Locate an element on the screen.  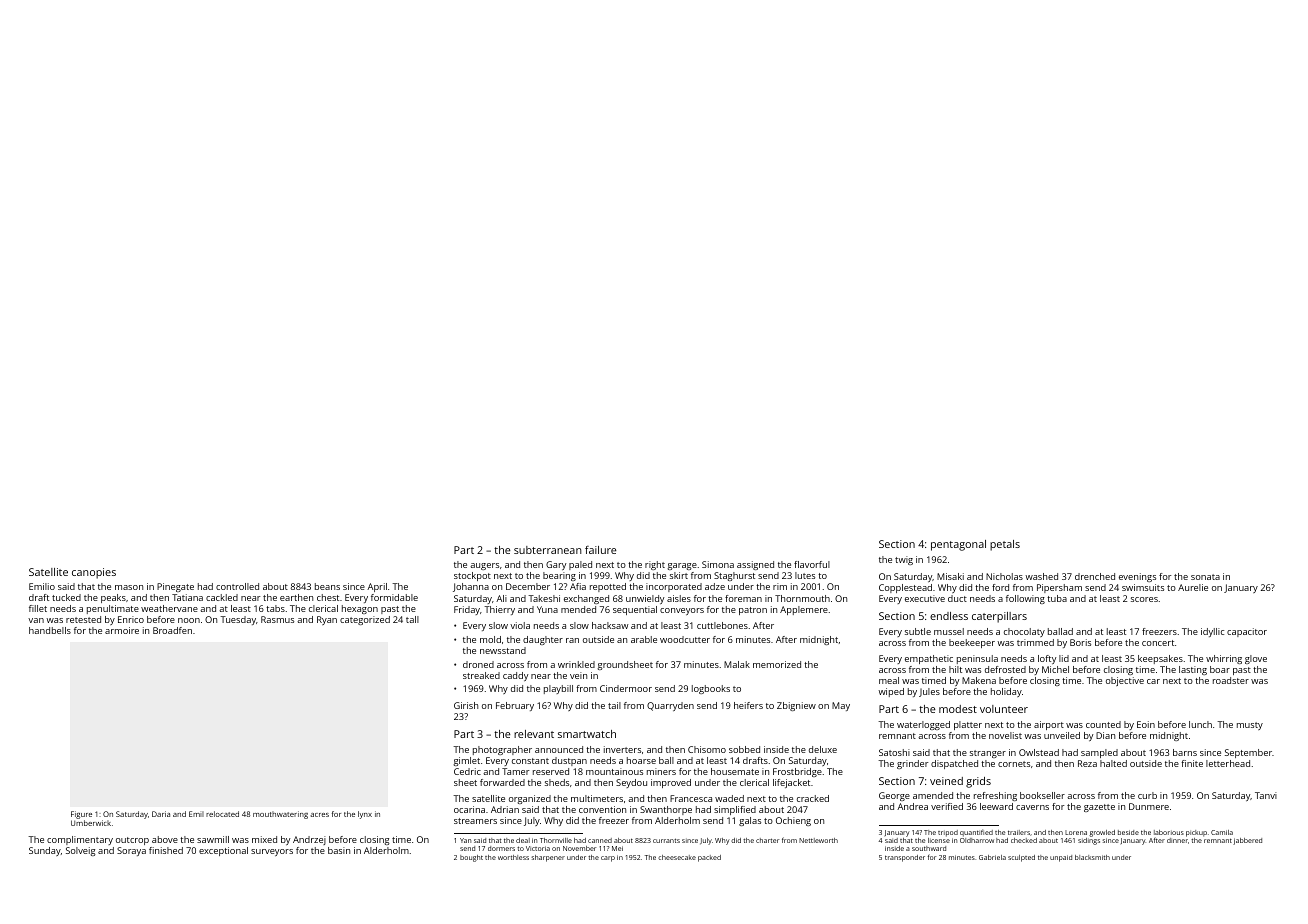
Makena is located at coordinates (979, 680).
